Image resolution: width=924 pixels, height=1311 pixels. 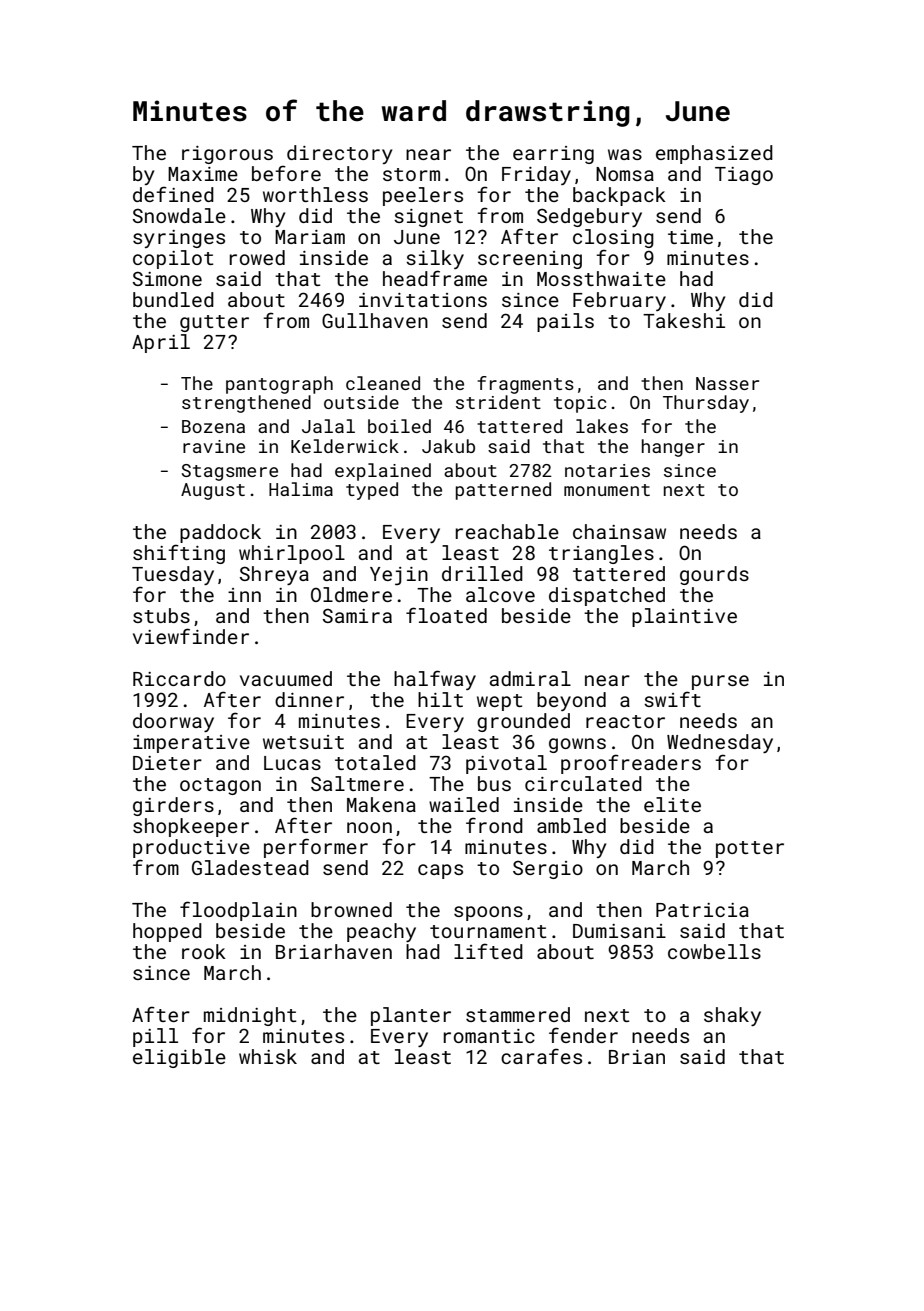 I want to click on reachable, so click(x=507, y=531).
